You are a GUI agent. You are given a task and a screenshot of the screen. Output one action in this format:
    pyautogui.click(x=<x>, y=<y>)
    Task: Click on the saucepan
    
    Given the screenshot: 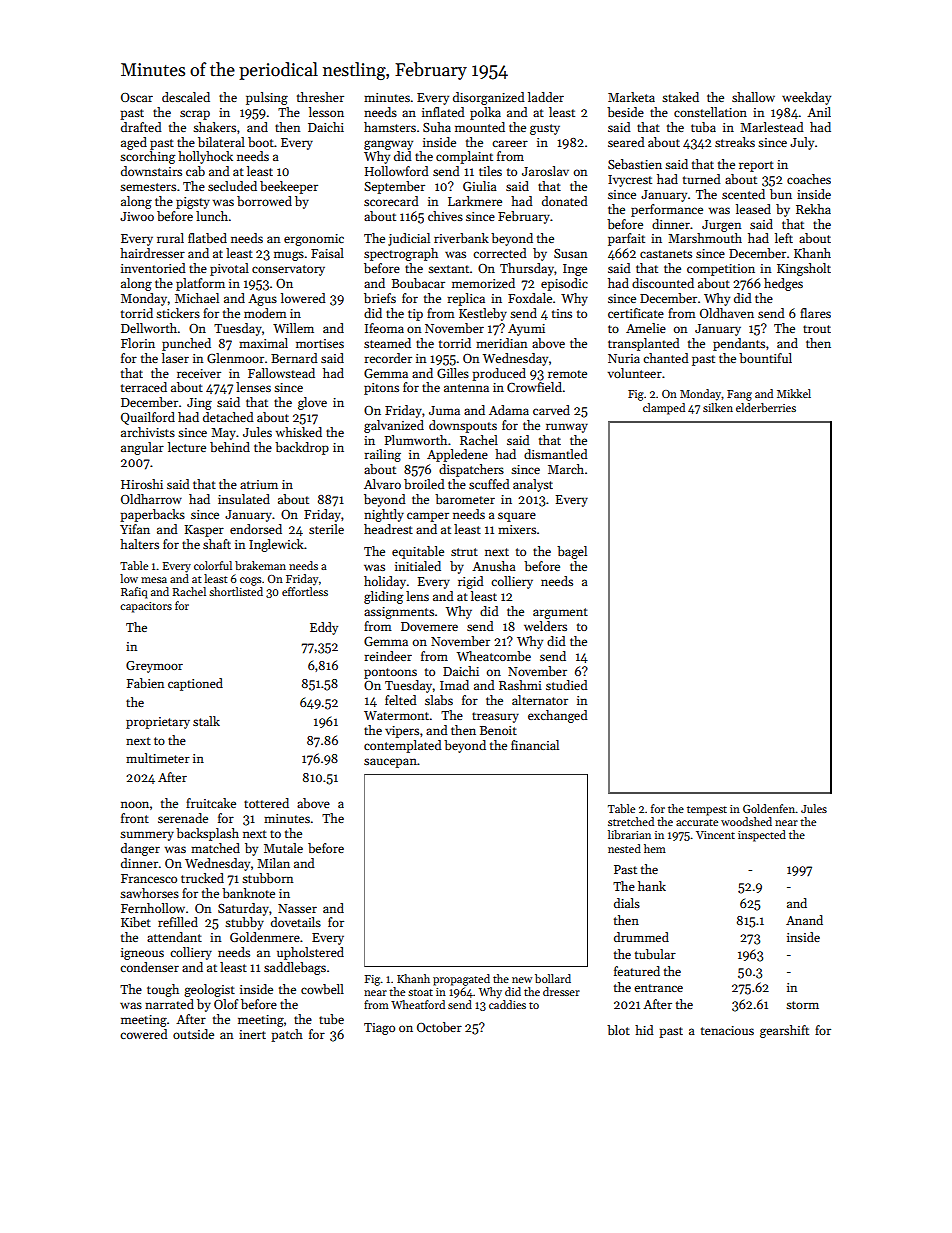 What is the action you would take?
    pyautogui.click(x=390, y=763)
